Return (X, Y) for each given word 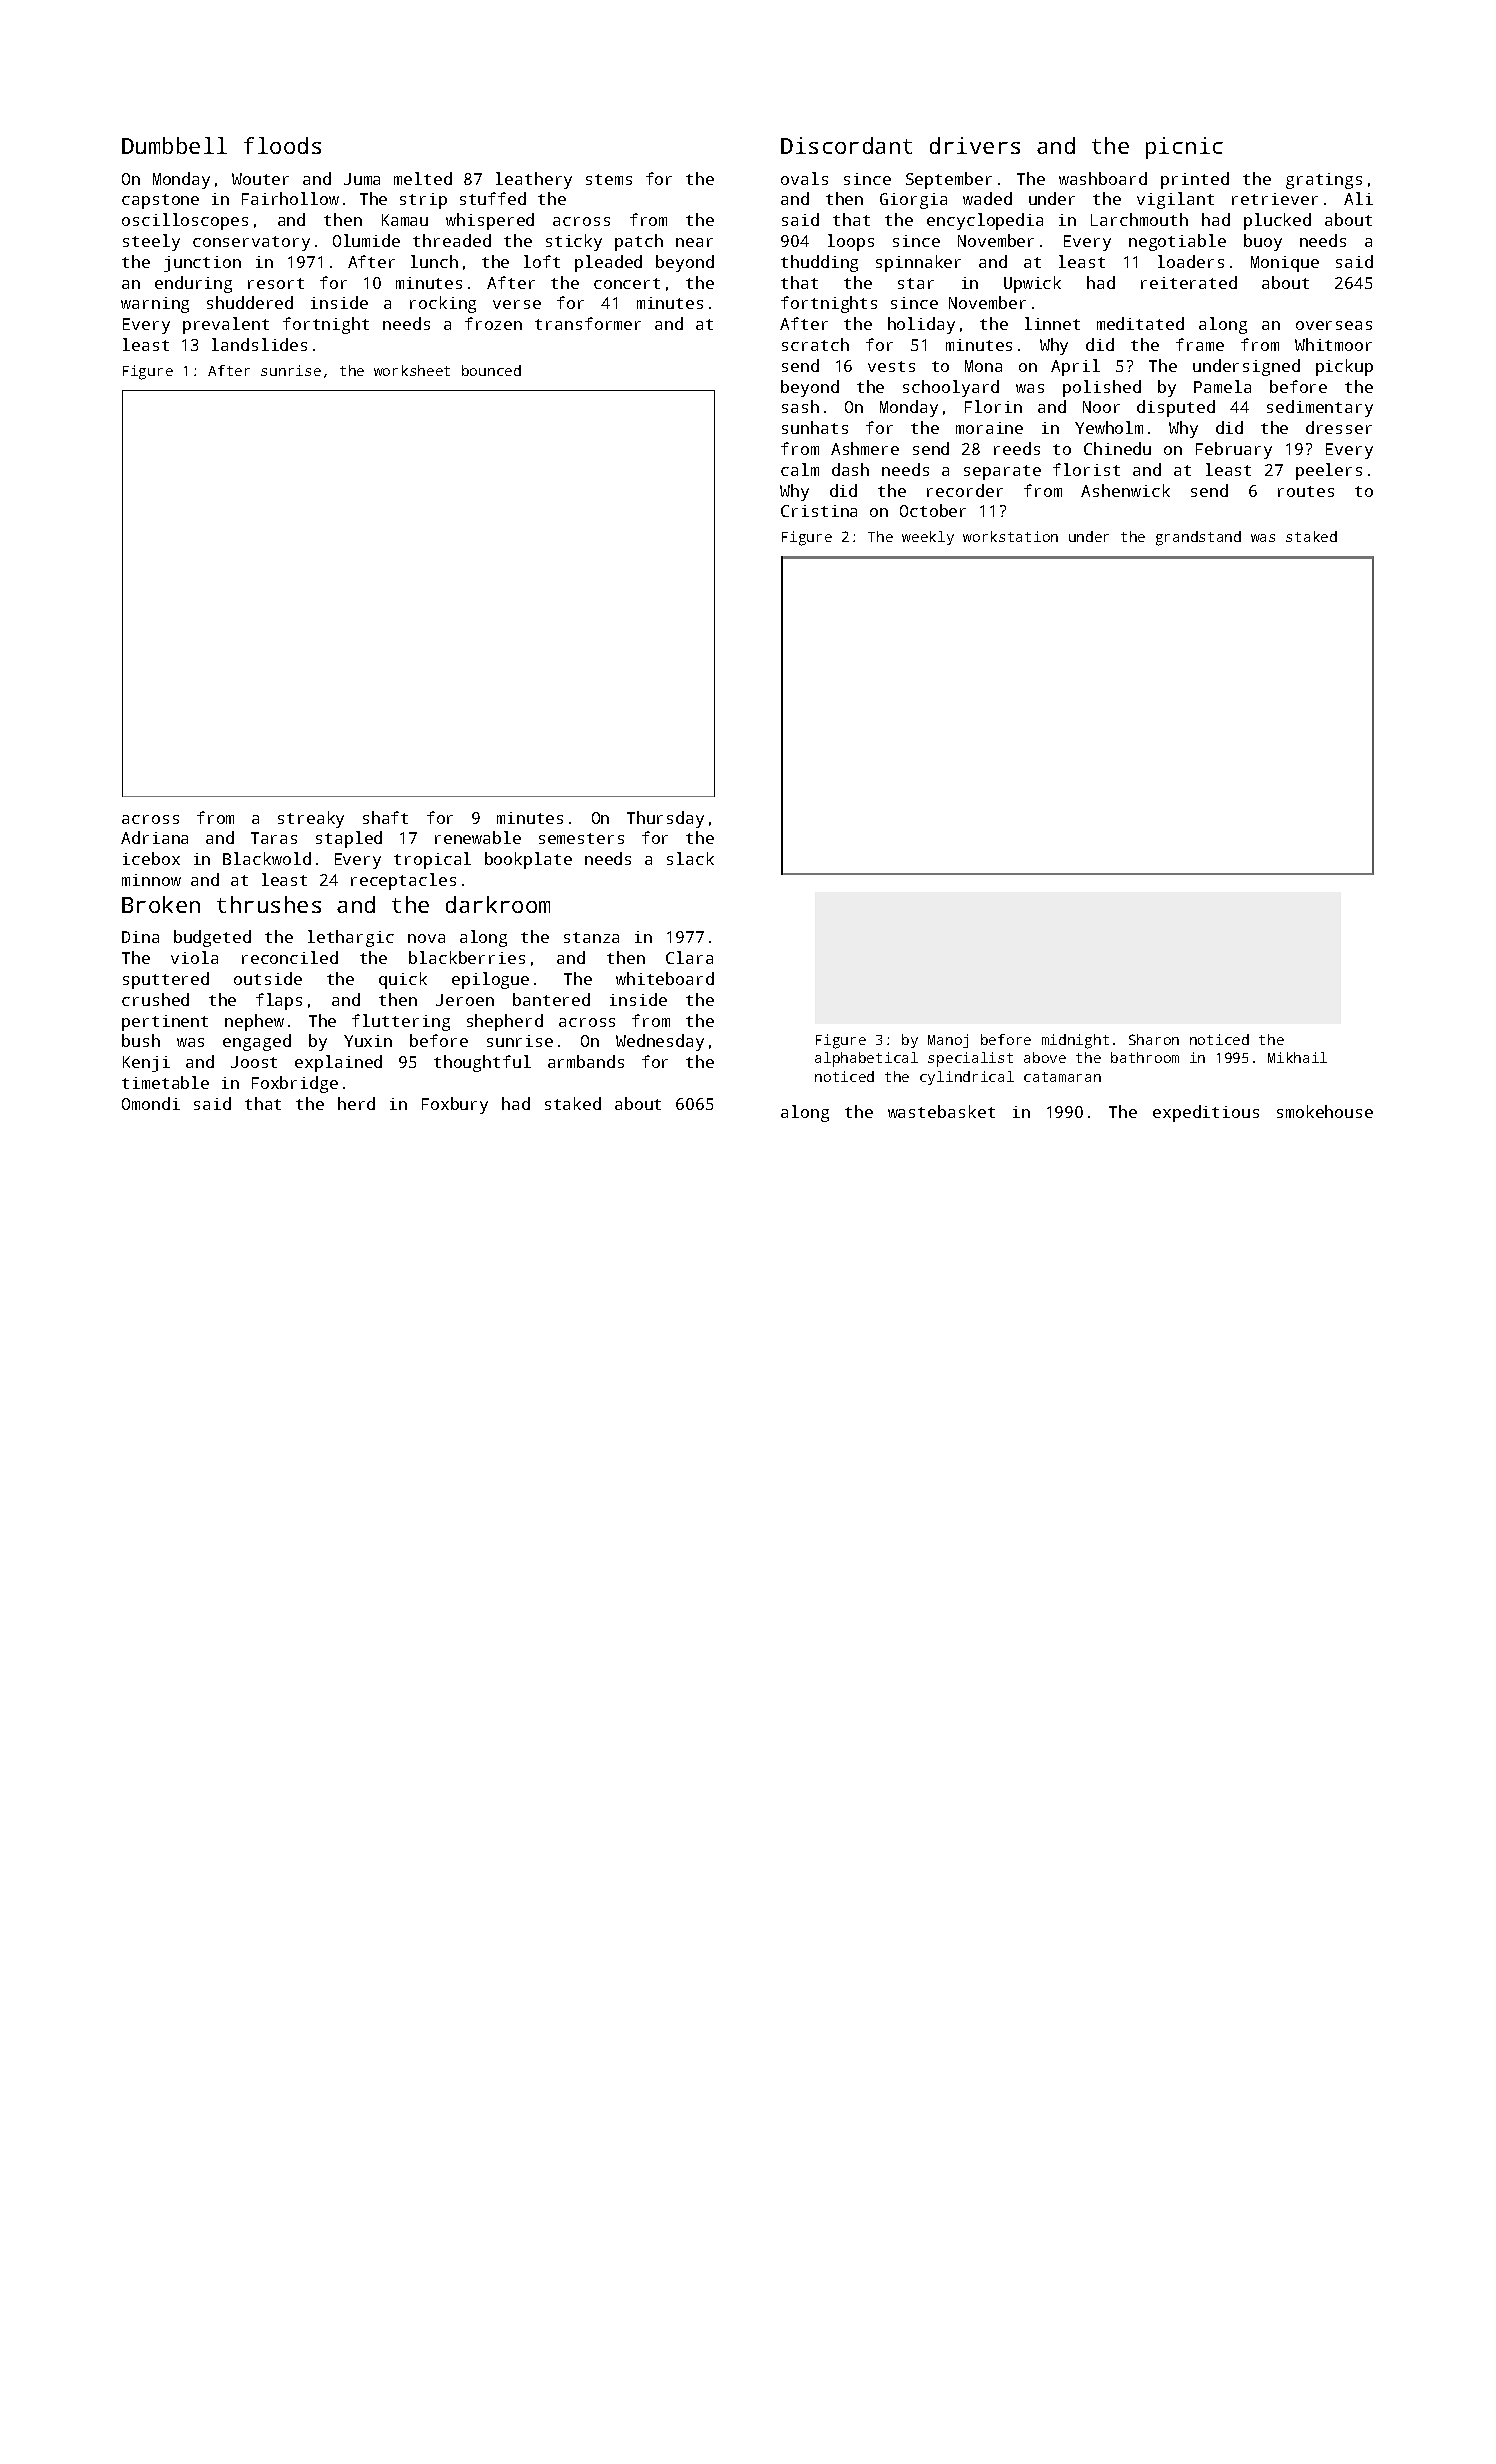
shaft (385, 817)
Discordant (846, 145)
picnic (1184, 148)
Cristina (819, 511)
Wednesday (660, 1042)
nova (426, 938)
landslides (259, 344)
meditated (1140, 323)
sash (800, 406)
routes (1306, 491)
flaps (279, 1001)
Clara (689, 957)
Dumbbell (174, 145)
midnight (1075, 1041)
